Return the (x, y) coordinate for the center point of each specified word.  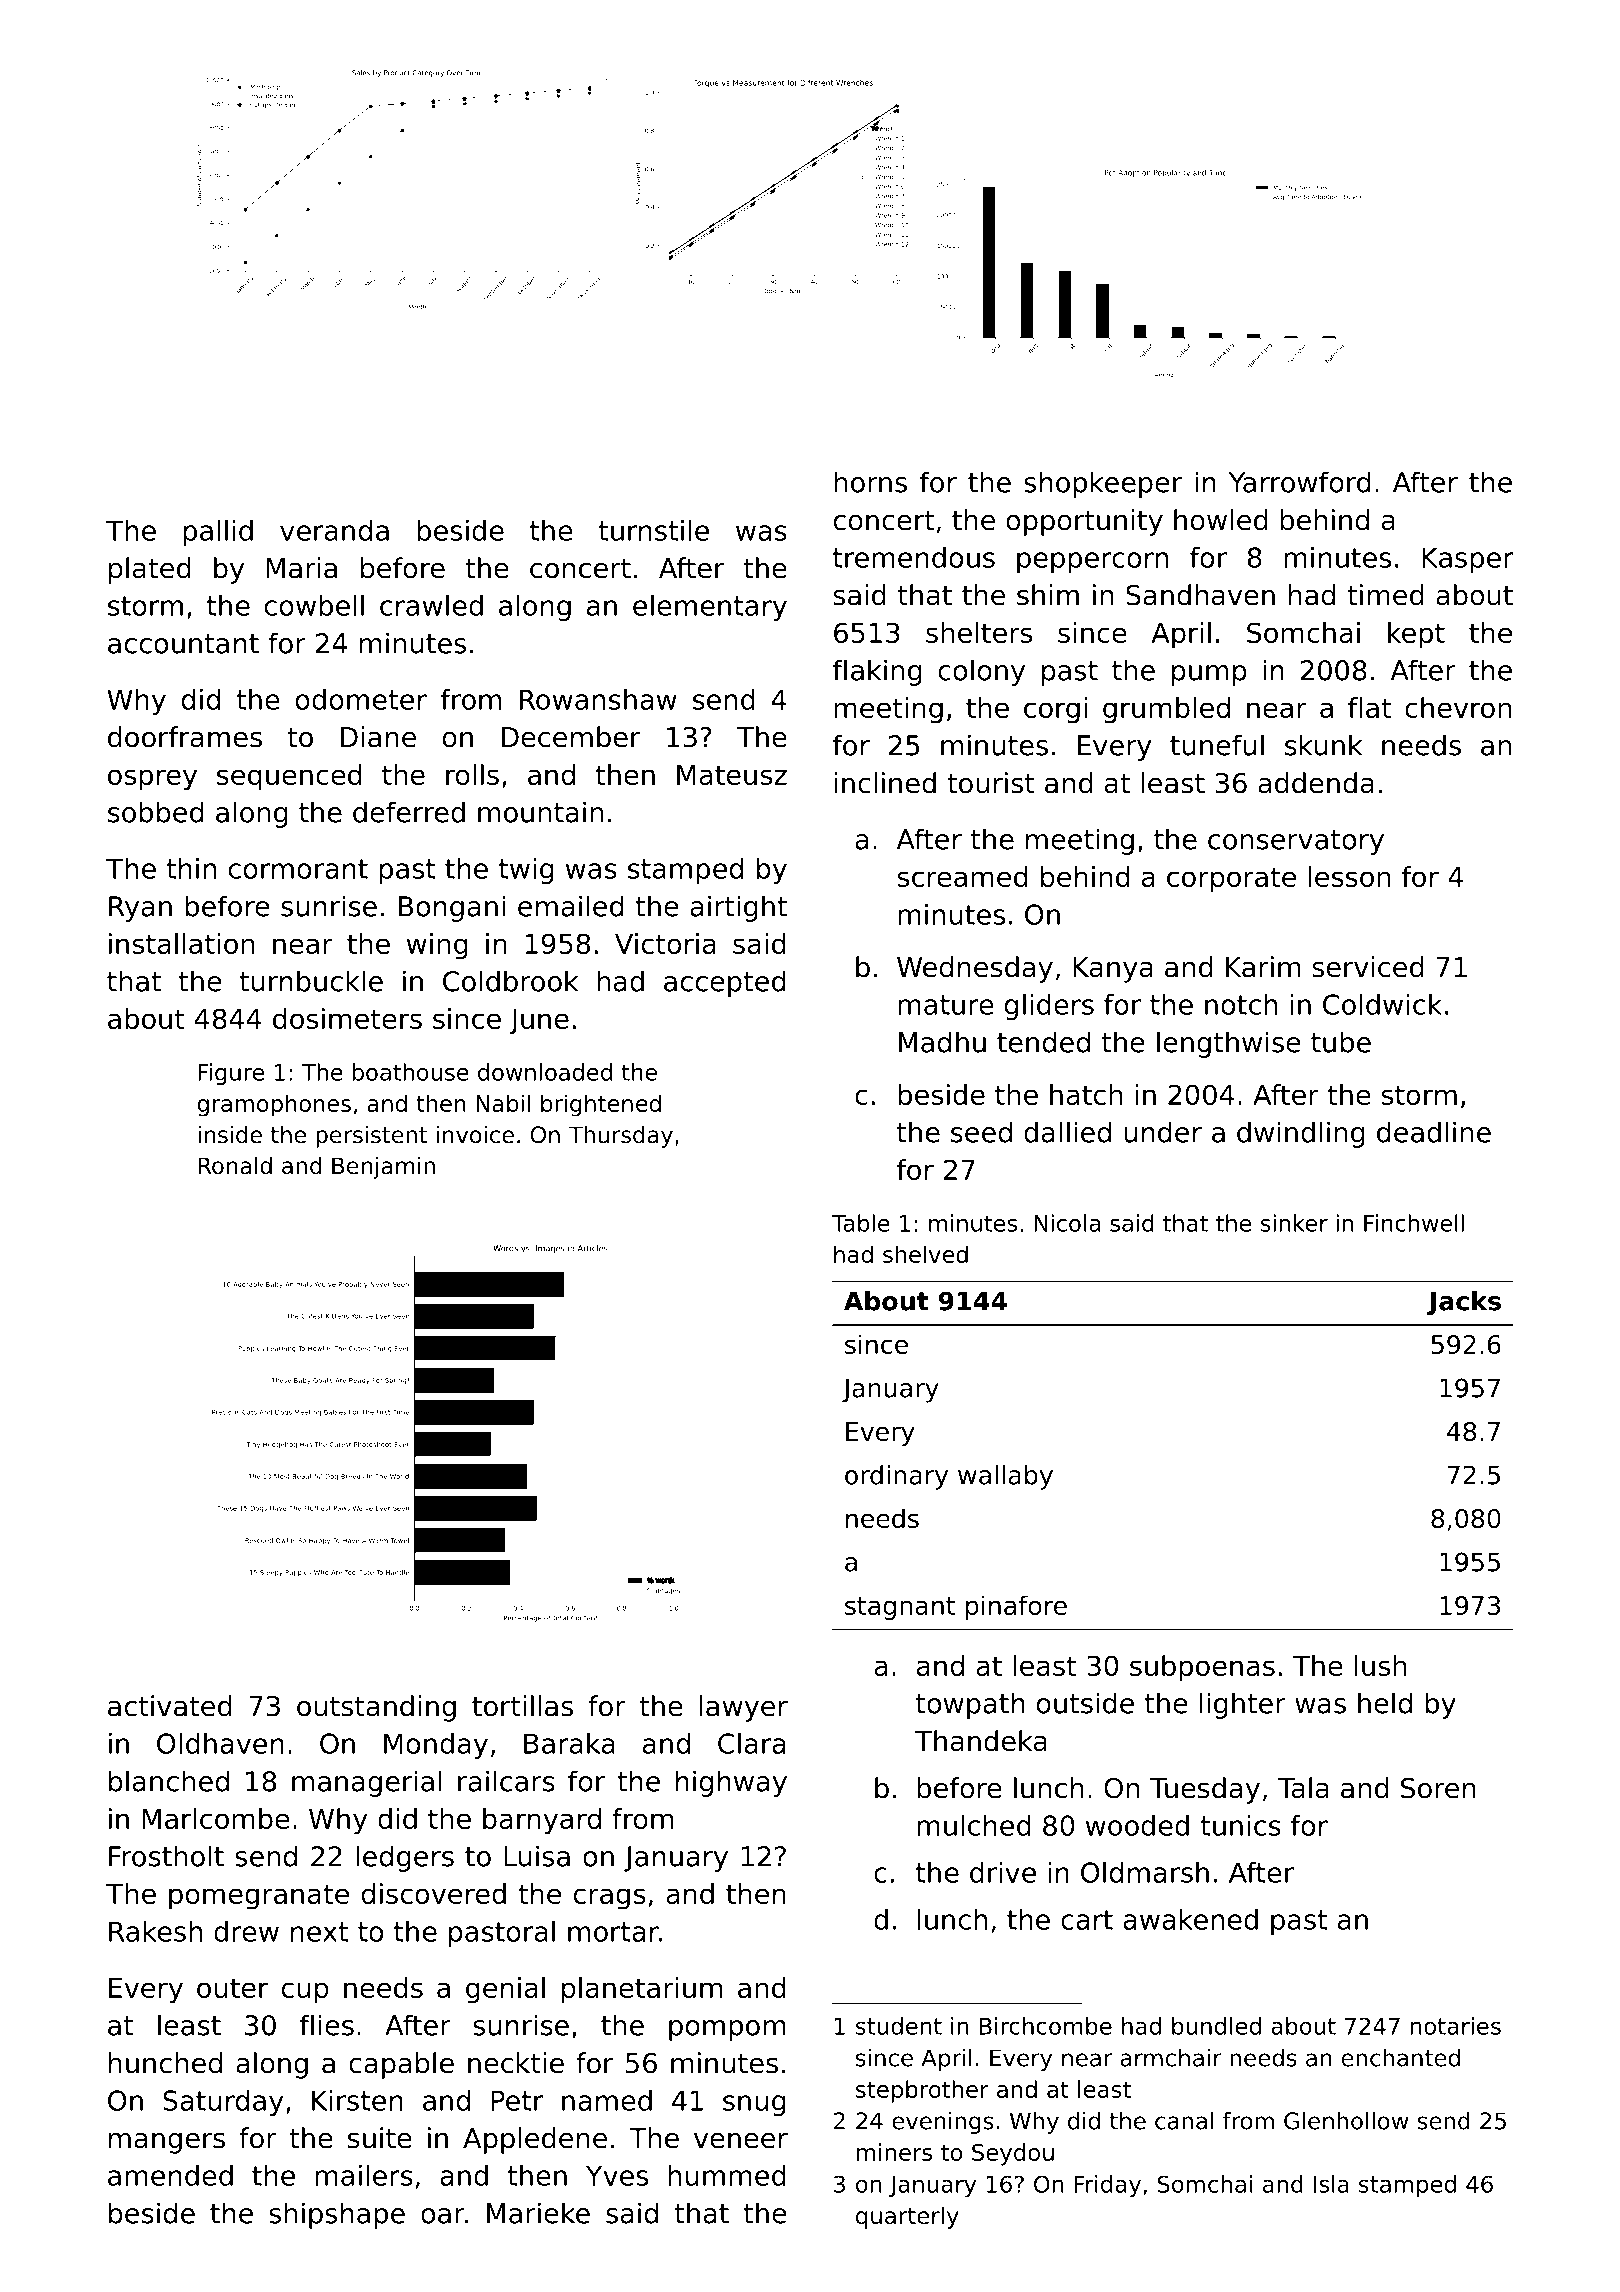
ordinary (896, 1477)
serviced (1368, 967)
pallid (218, 533)
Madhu (942, 1042)
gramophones (274, 1105)
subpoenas (1202, 1668)
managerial (367, 1783)
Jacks (1464, 1303)
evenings (942, 2123)
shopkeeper (1103, 484)
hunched (165, 2063)
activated (170, 1706)
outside (1085, 1703)
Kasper (1468, 560)
